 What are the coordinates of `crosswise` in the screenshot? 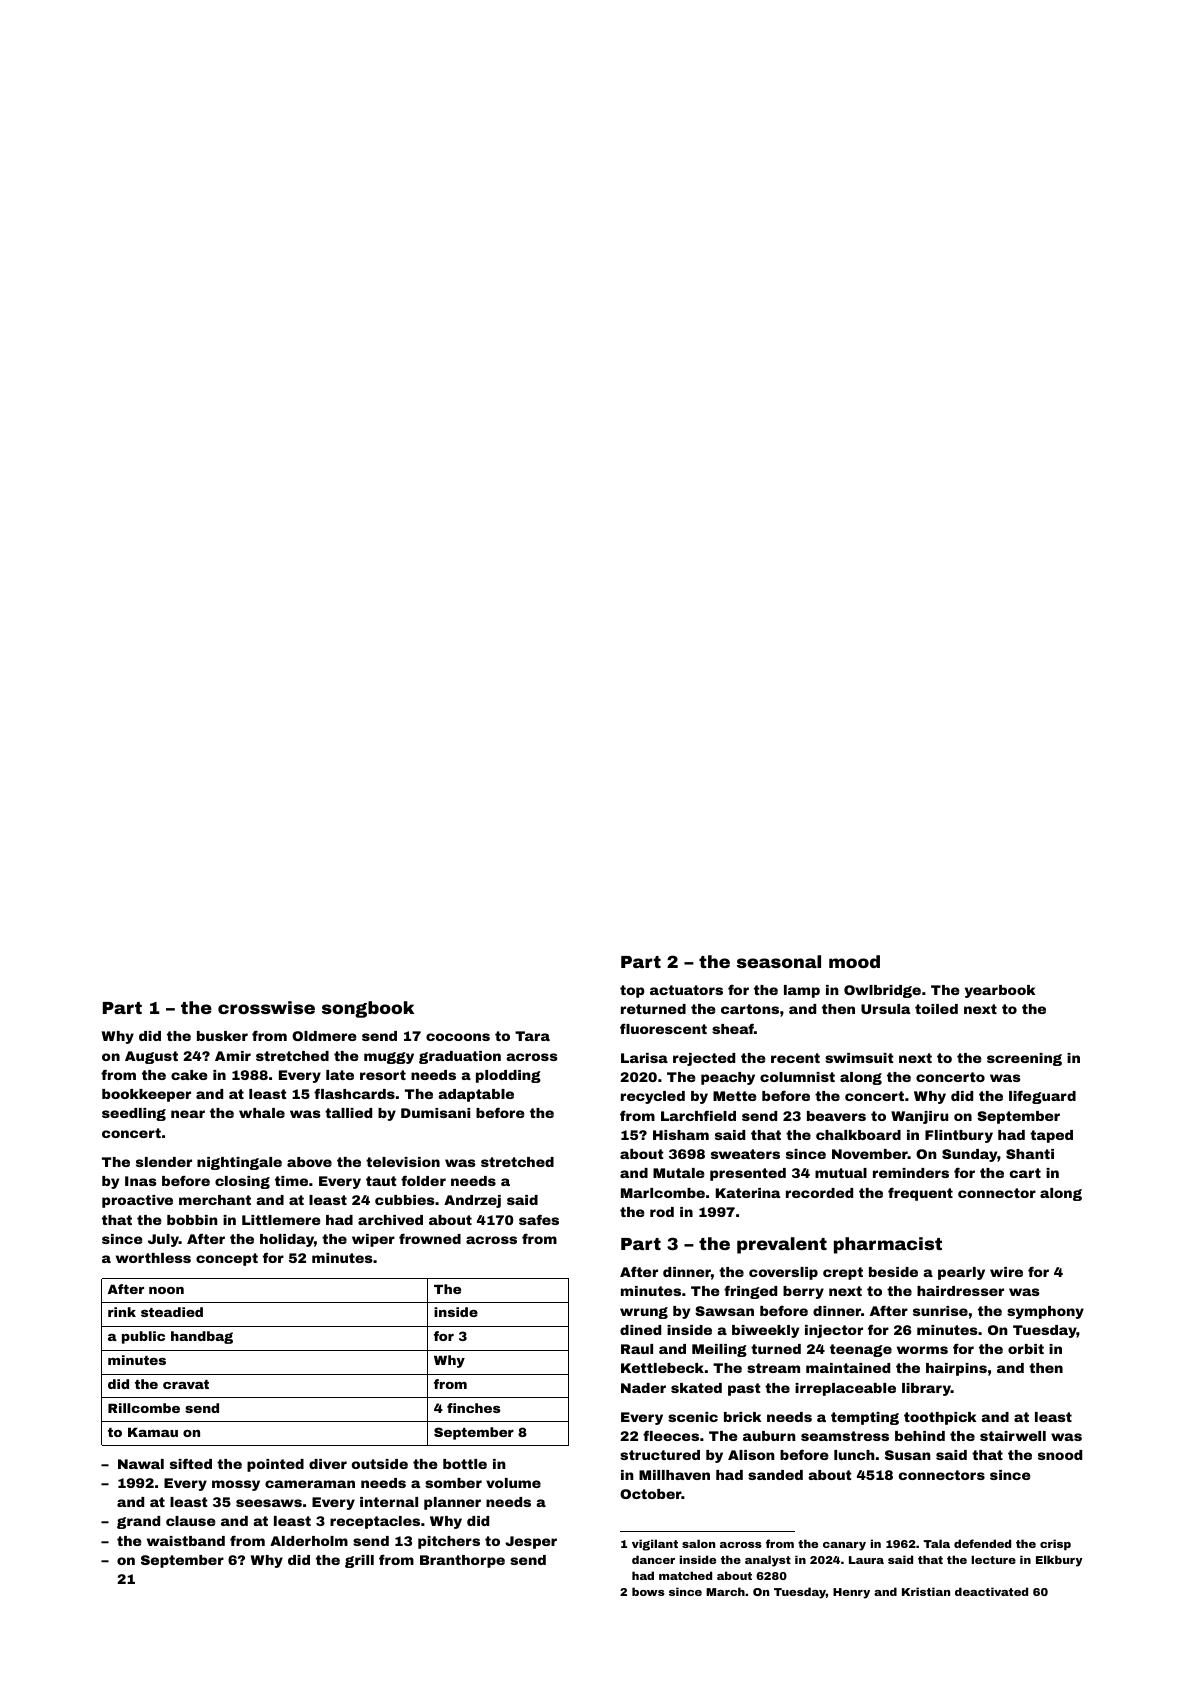 It's located at (266, 1007).
